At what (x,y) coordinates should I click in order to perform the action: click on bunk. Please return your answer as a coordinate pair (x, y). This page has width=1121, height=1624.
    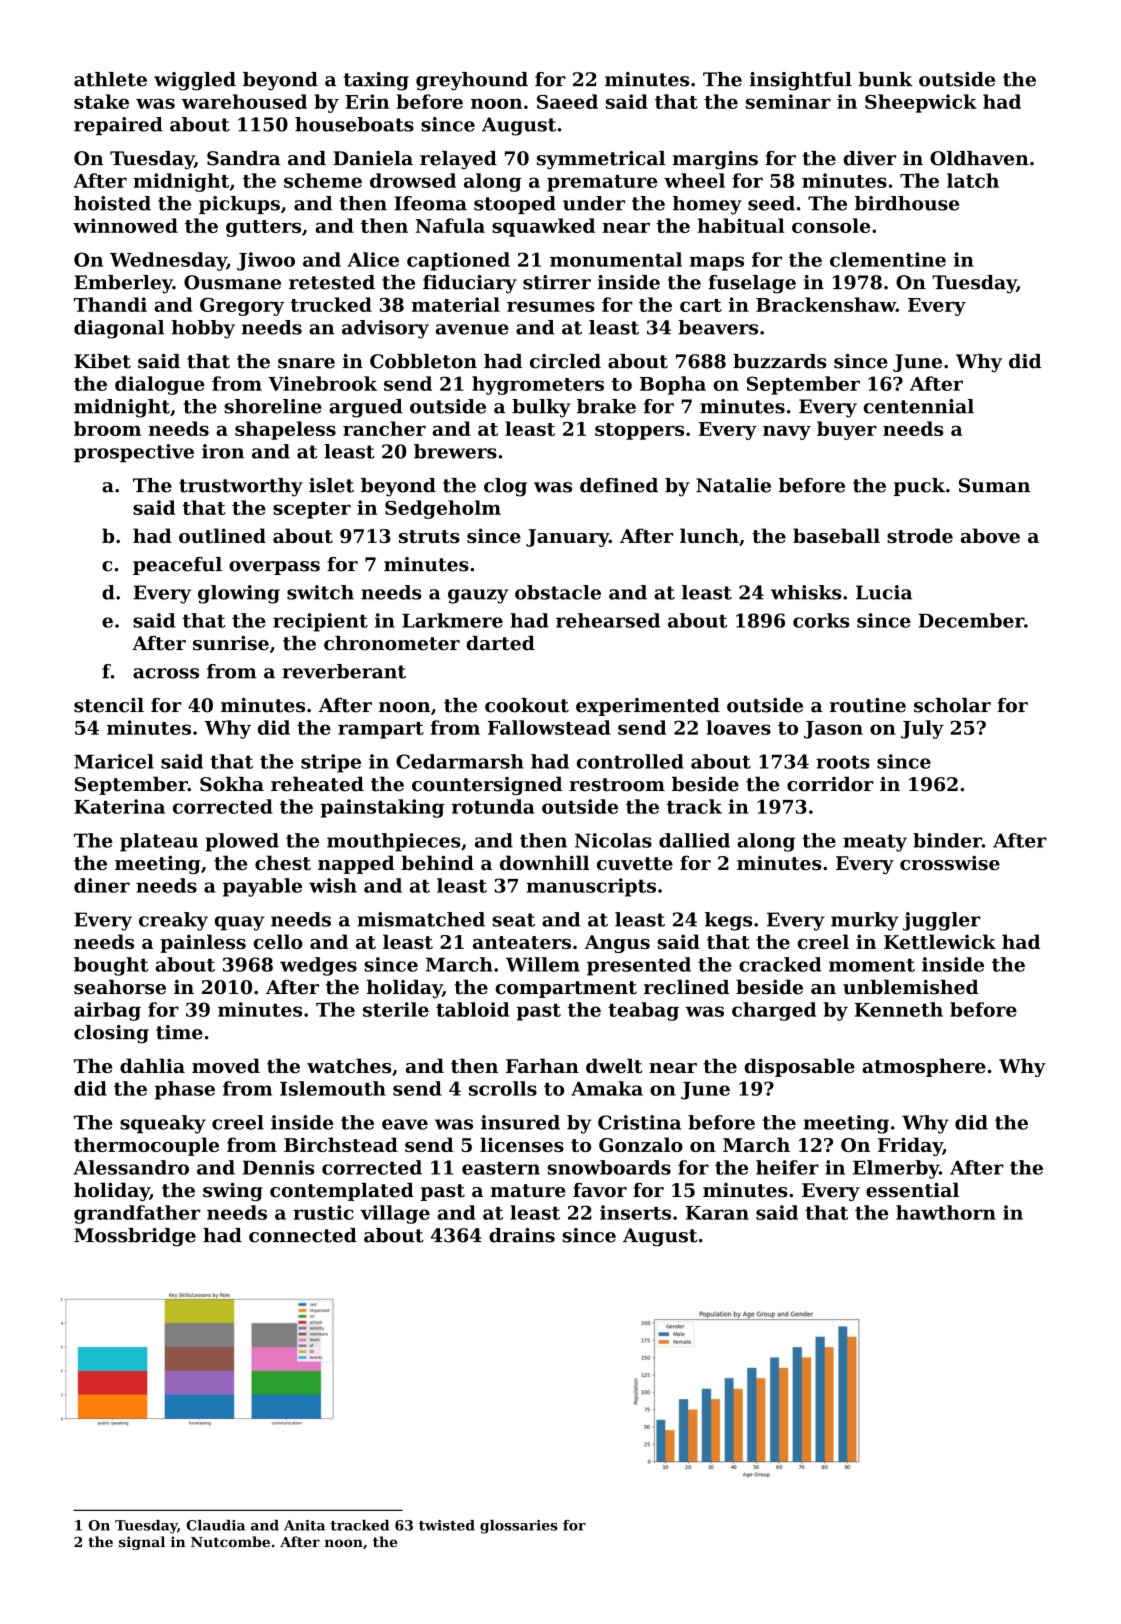
    Looking at the image, I should click on (885, 79).
